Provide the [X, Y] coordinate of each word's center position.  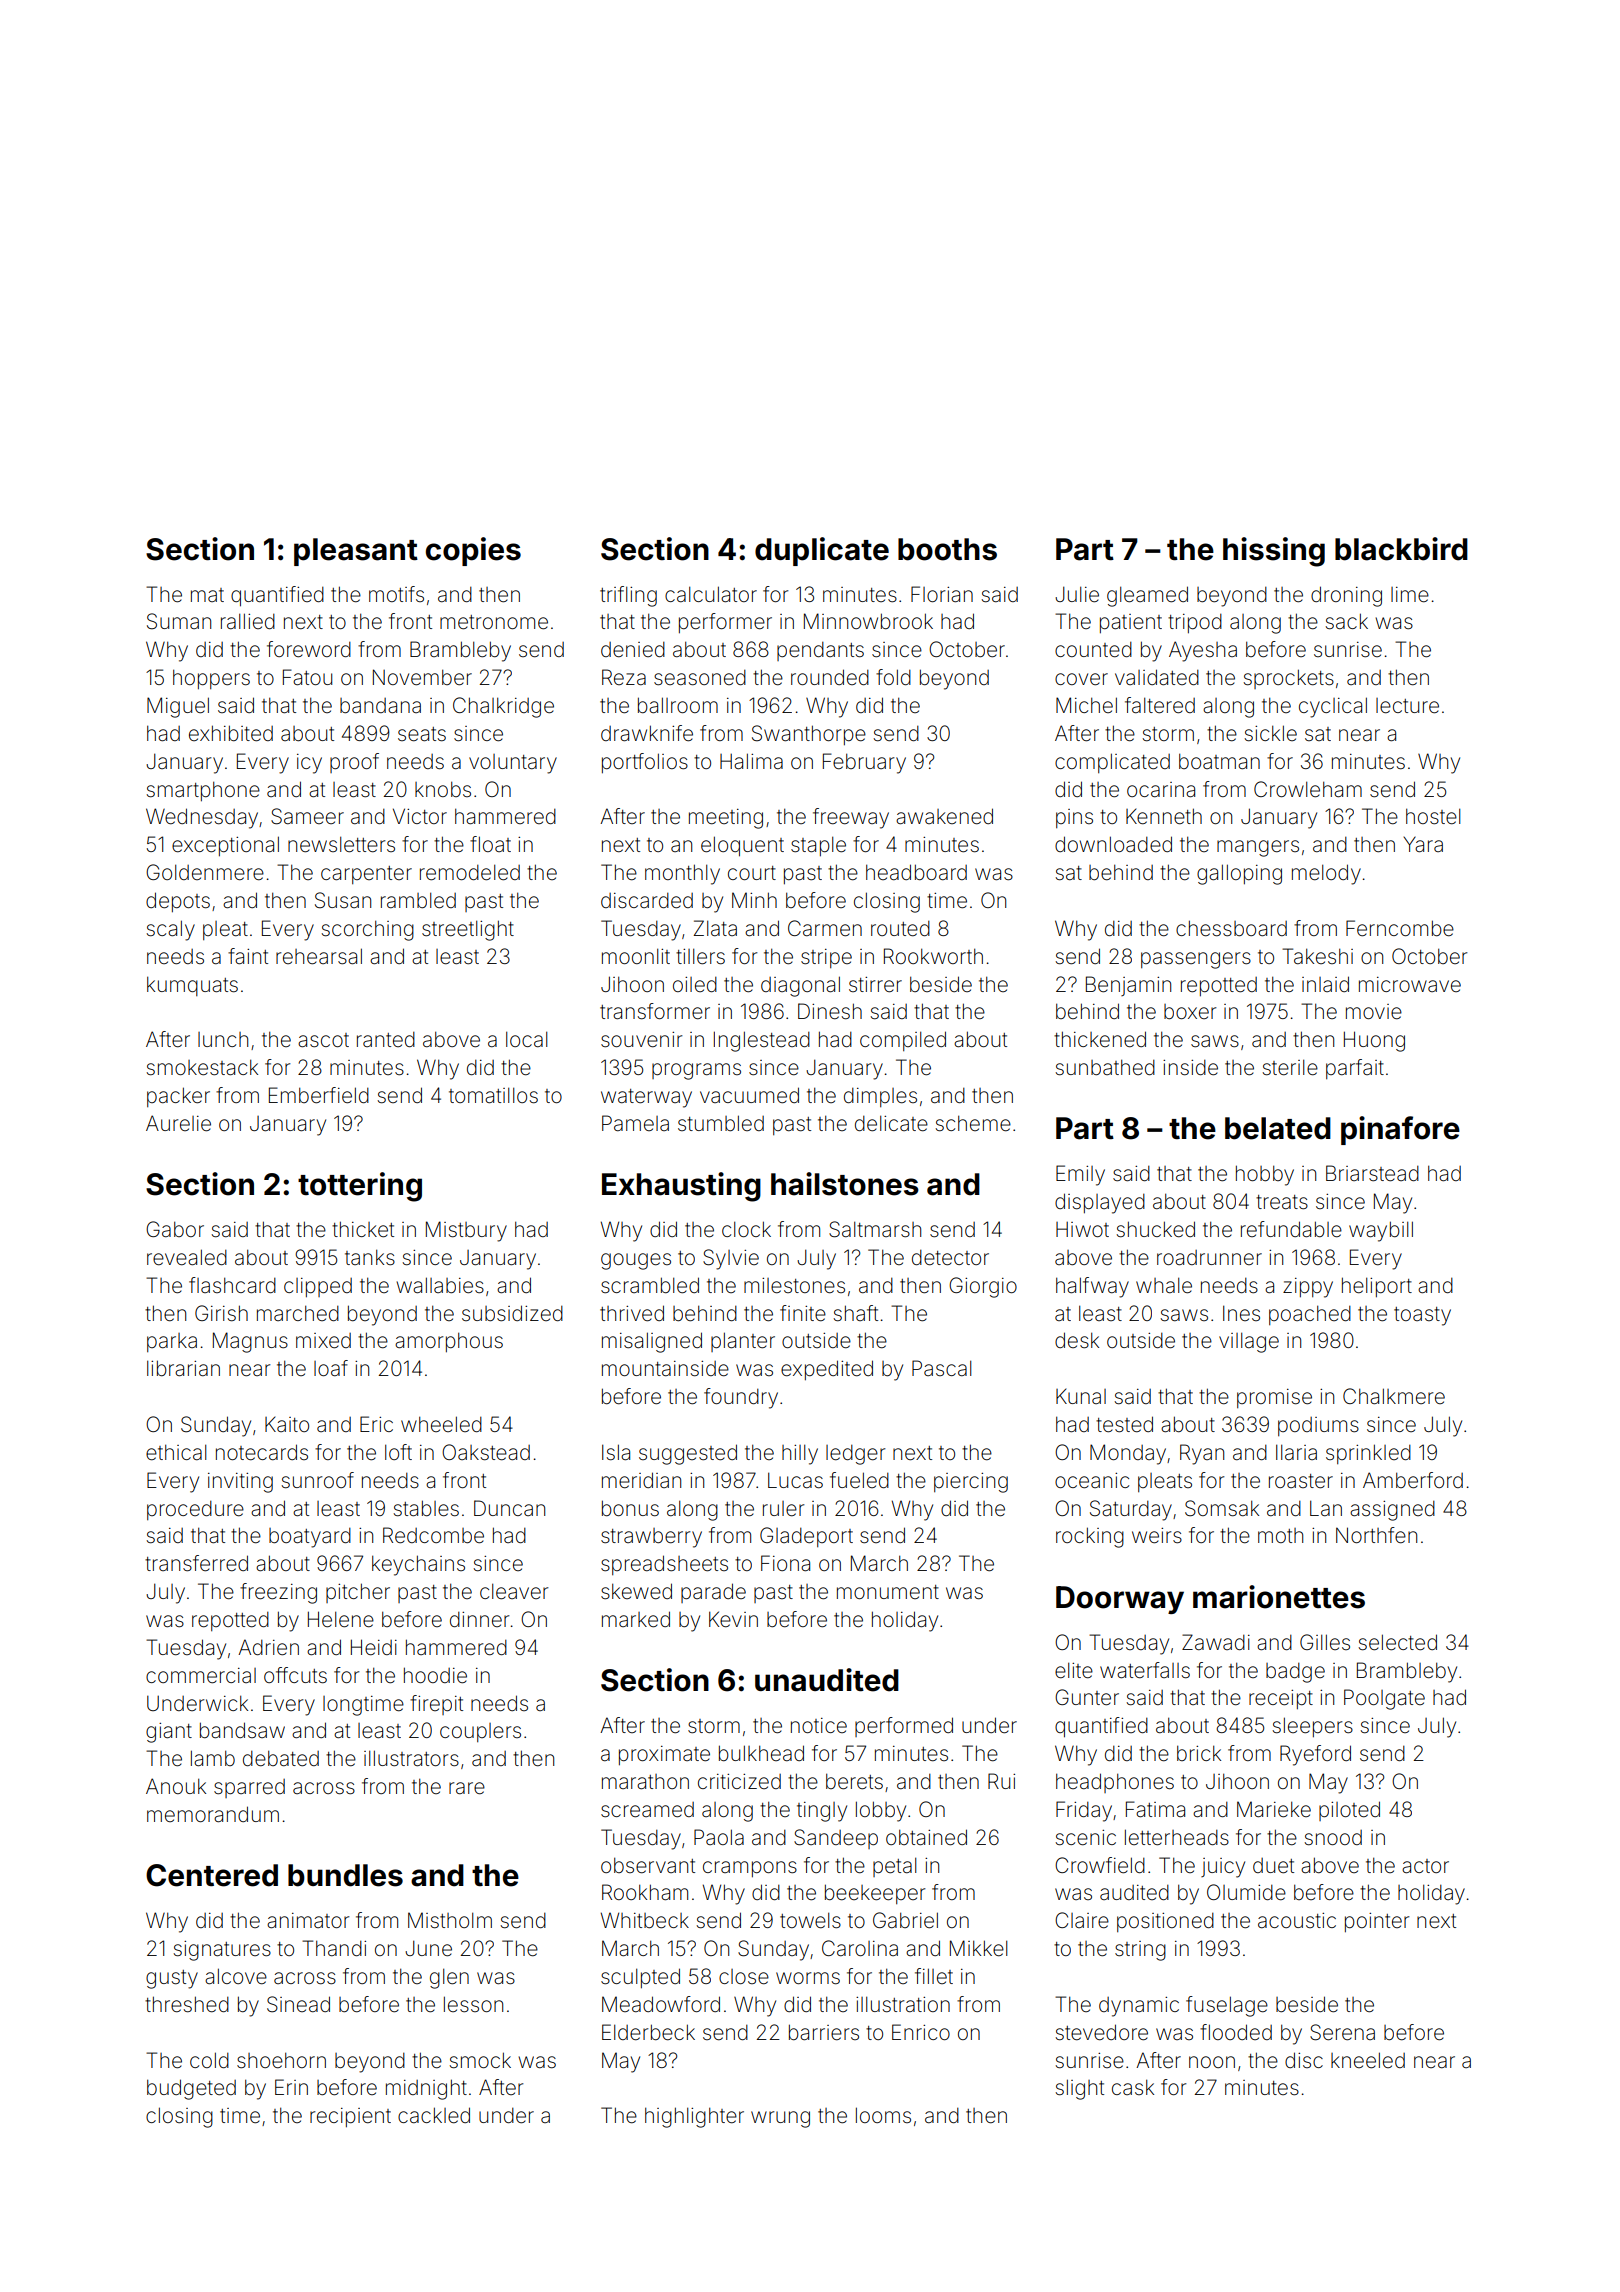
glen [449, 1978]
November [422, 677]
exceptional [225, 846]
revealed [187, 1257]
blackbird [1401, 549]
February [864, 763]
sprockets [1289, 679]
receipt [1281, 1699]
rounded [830, 677]
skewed [636, 1591]
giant [169, 1733]
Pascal [942, 1368]
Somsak [1222, 1508]
